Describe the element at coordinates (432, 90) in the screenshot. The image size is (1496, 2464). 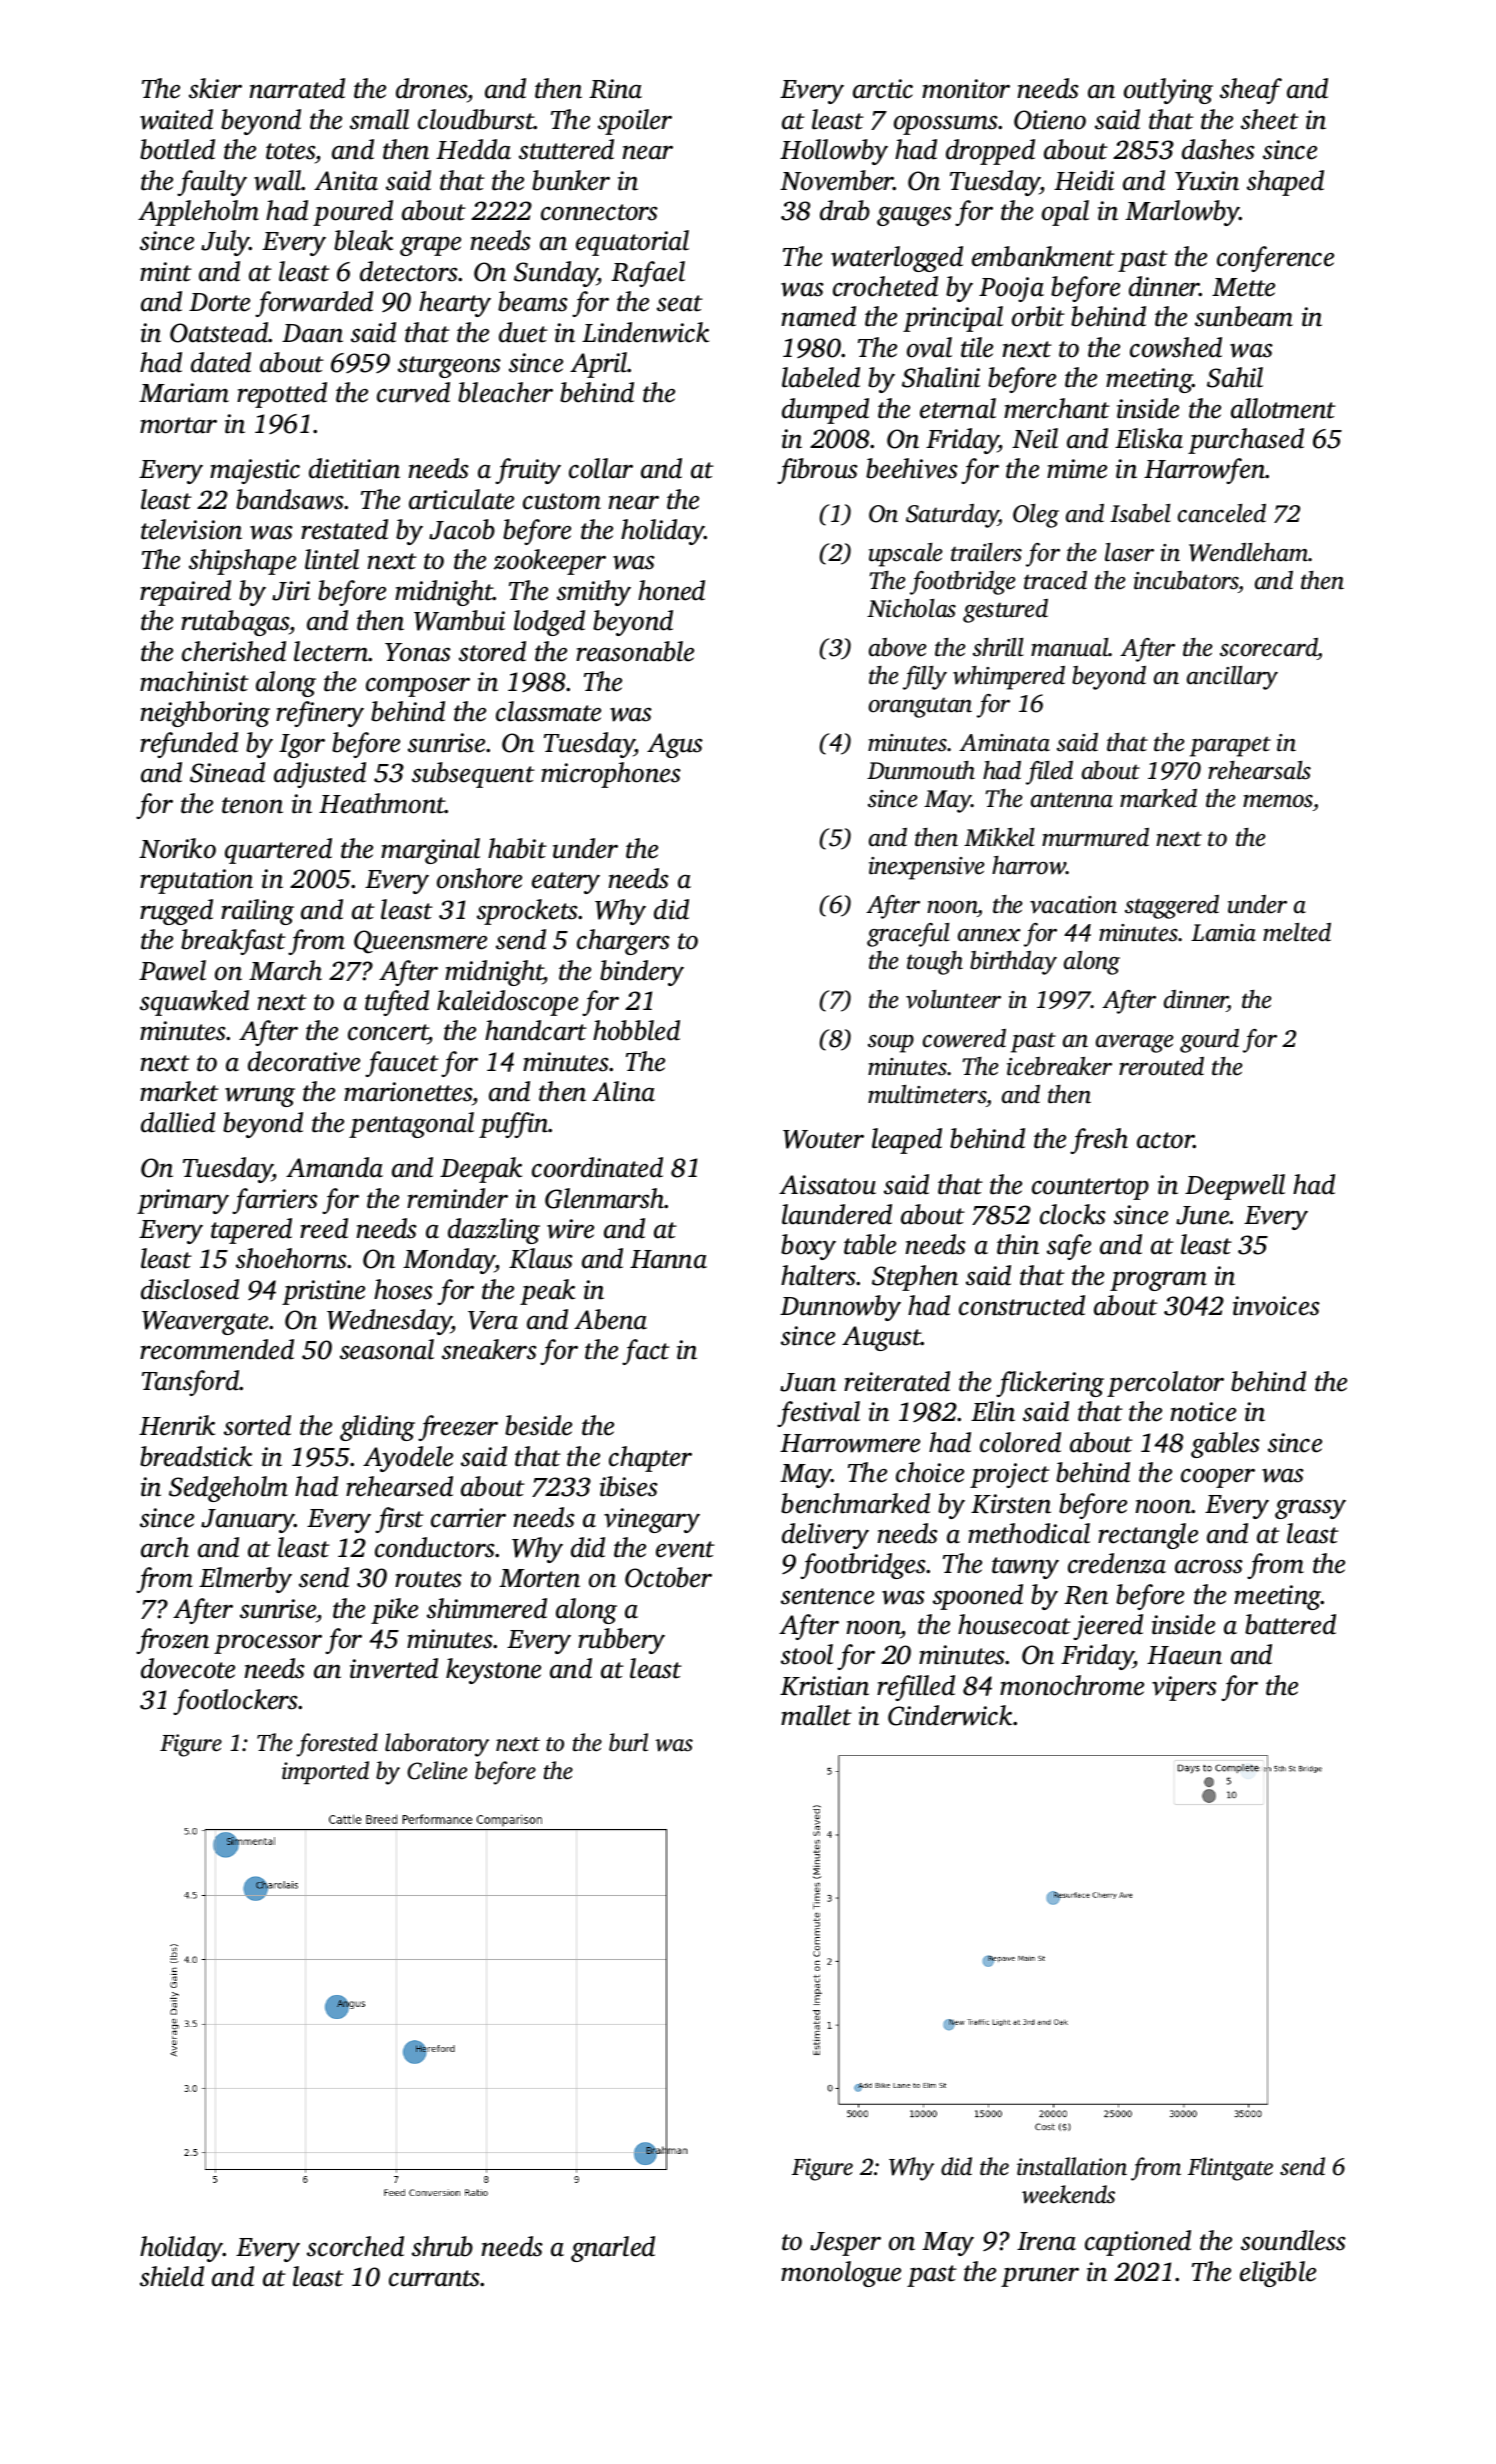
I see `drones` at that location.
